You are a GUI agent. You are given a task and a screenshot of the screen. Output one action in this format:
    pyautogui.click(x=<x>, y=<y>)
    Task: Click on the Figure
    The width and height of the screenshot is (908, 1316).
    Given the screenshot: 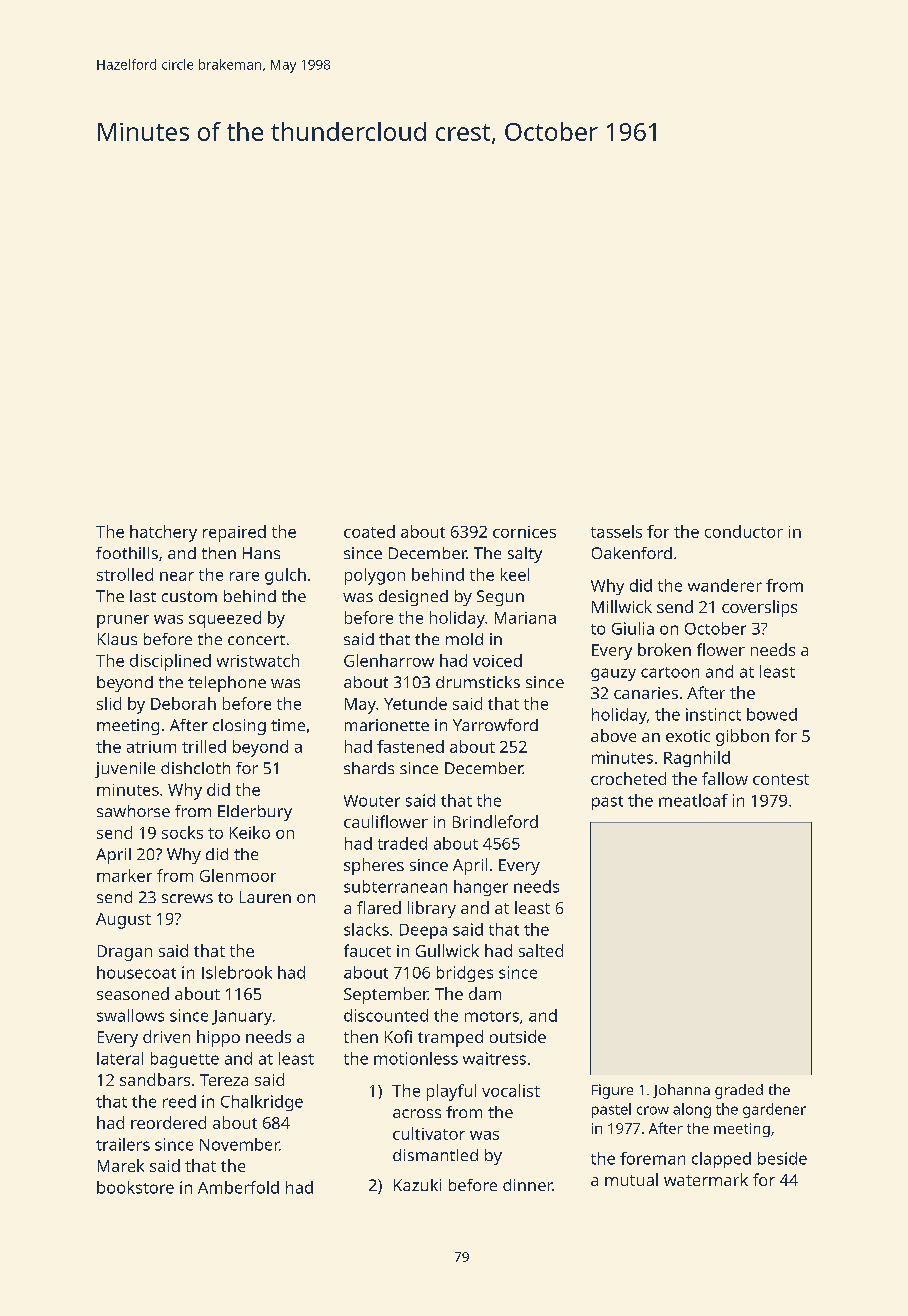 What is the action you would take?
    pyautogui.click(x=612, y=1091)
